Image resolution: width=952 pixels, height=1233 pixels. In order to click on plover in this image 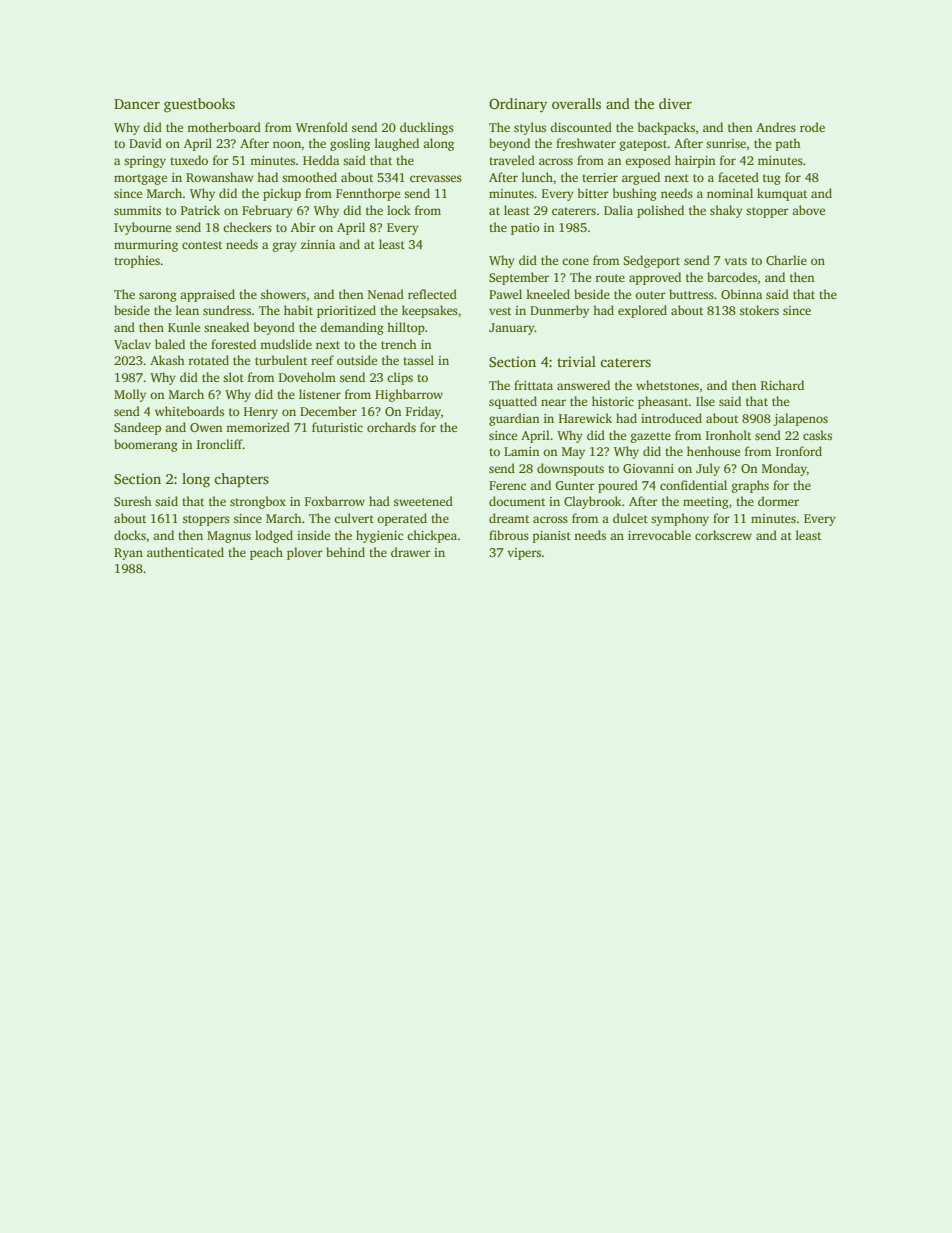, I will do `click(305, 553)`.
